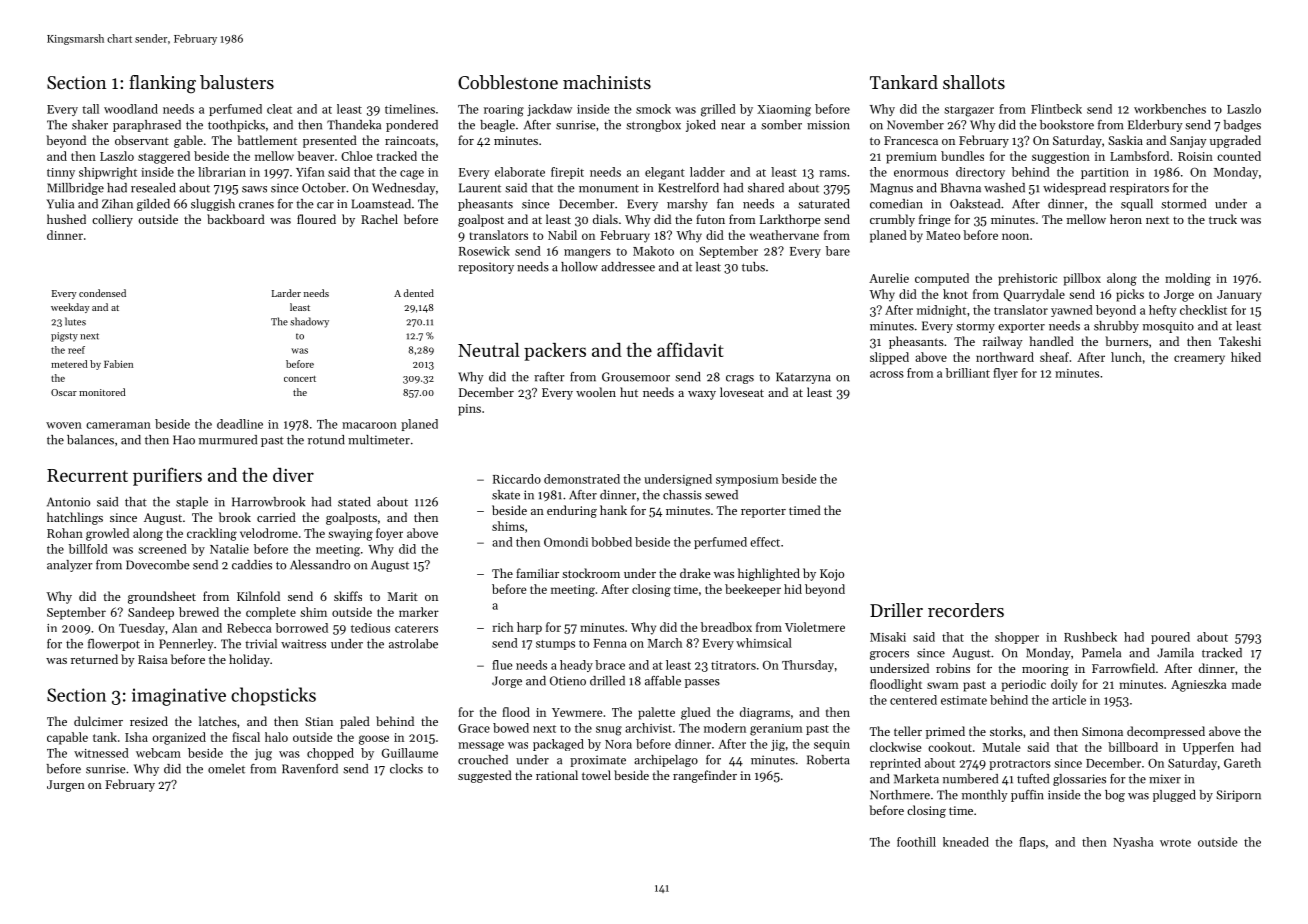  What do you see at coordinates (236, 219) in the image?
I see `backboard` at bounding box center [236, 219].
